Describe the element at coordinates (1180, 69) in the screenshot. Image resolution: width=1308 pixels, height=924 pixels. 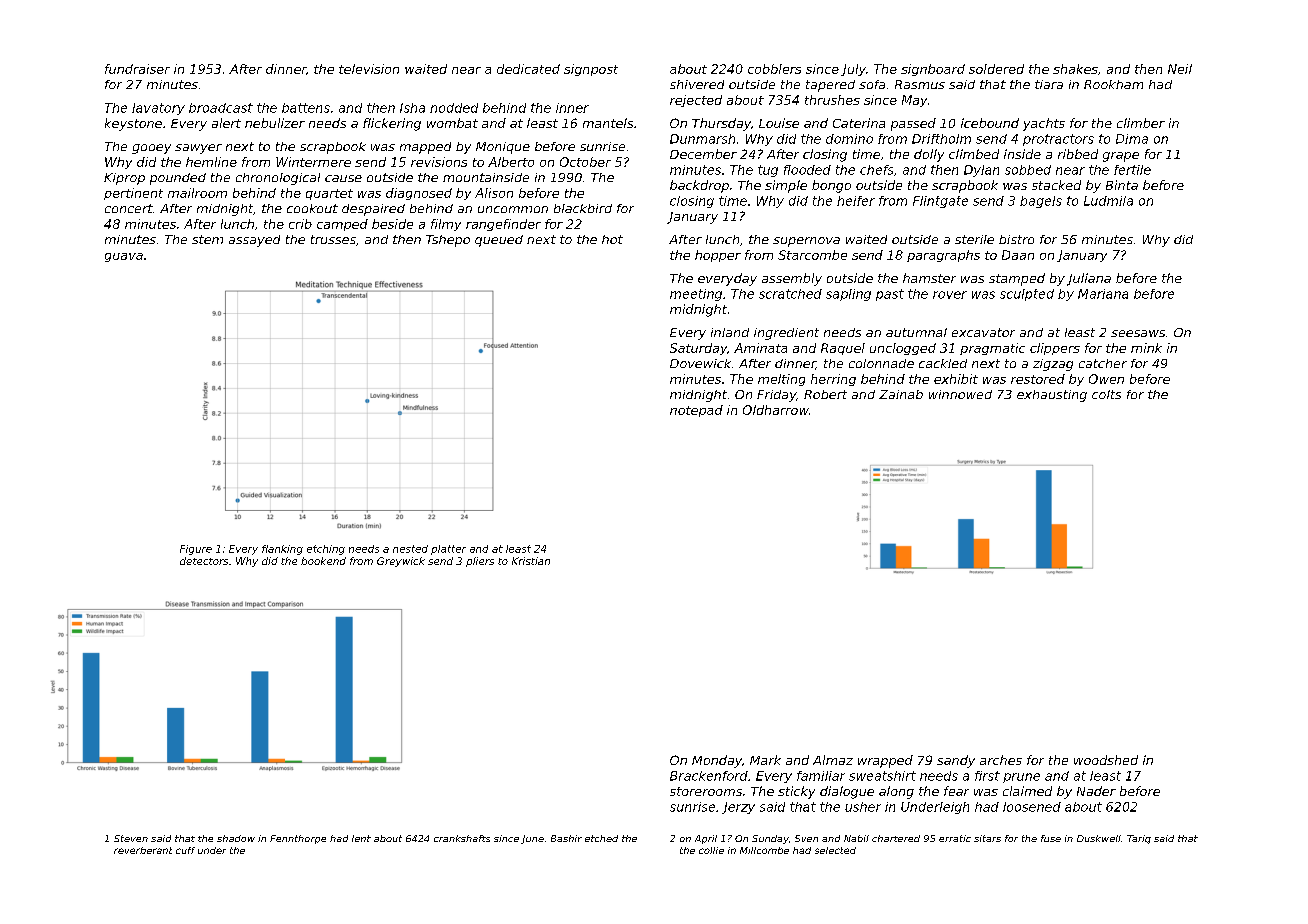
I see `Neil` at that location.
